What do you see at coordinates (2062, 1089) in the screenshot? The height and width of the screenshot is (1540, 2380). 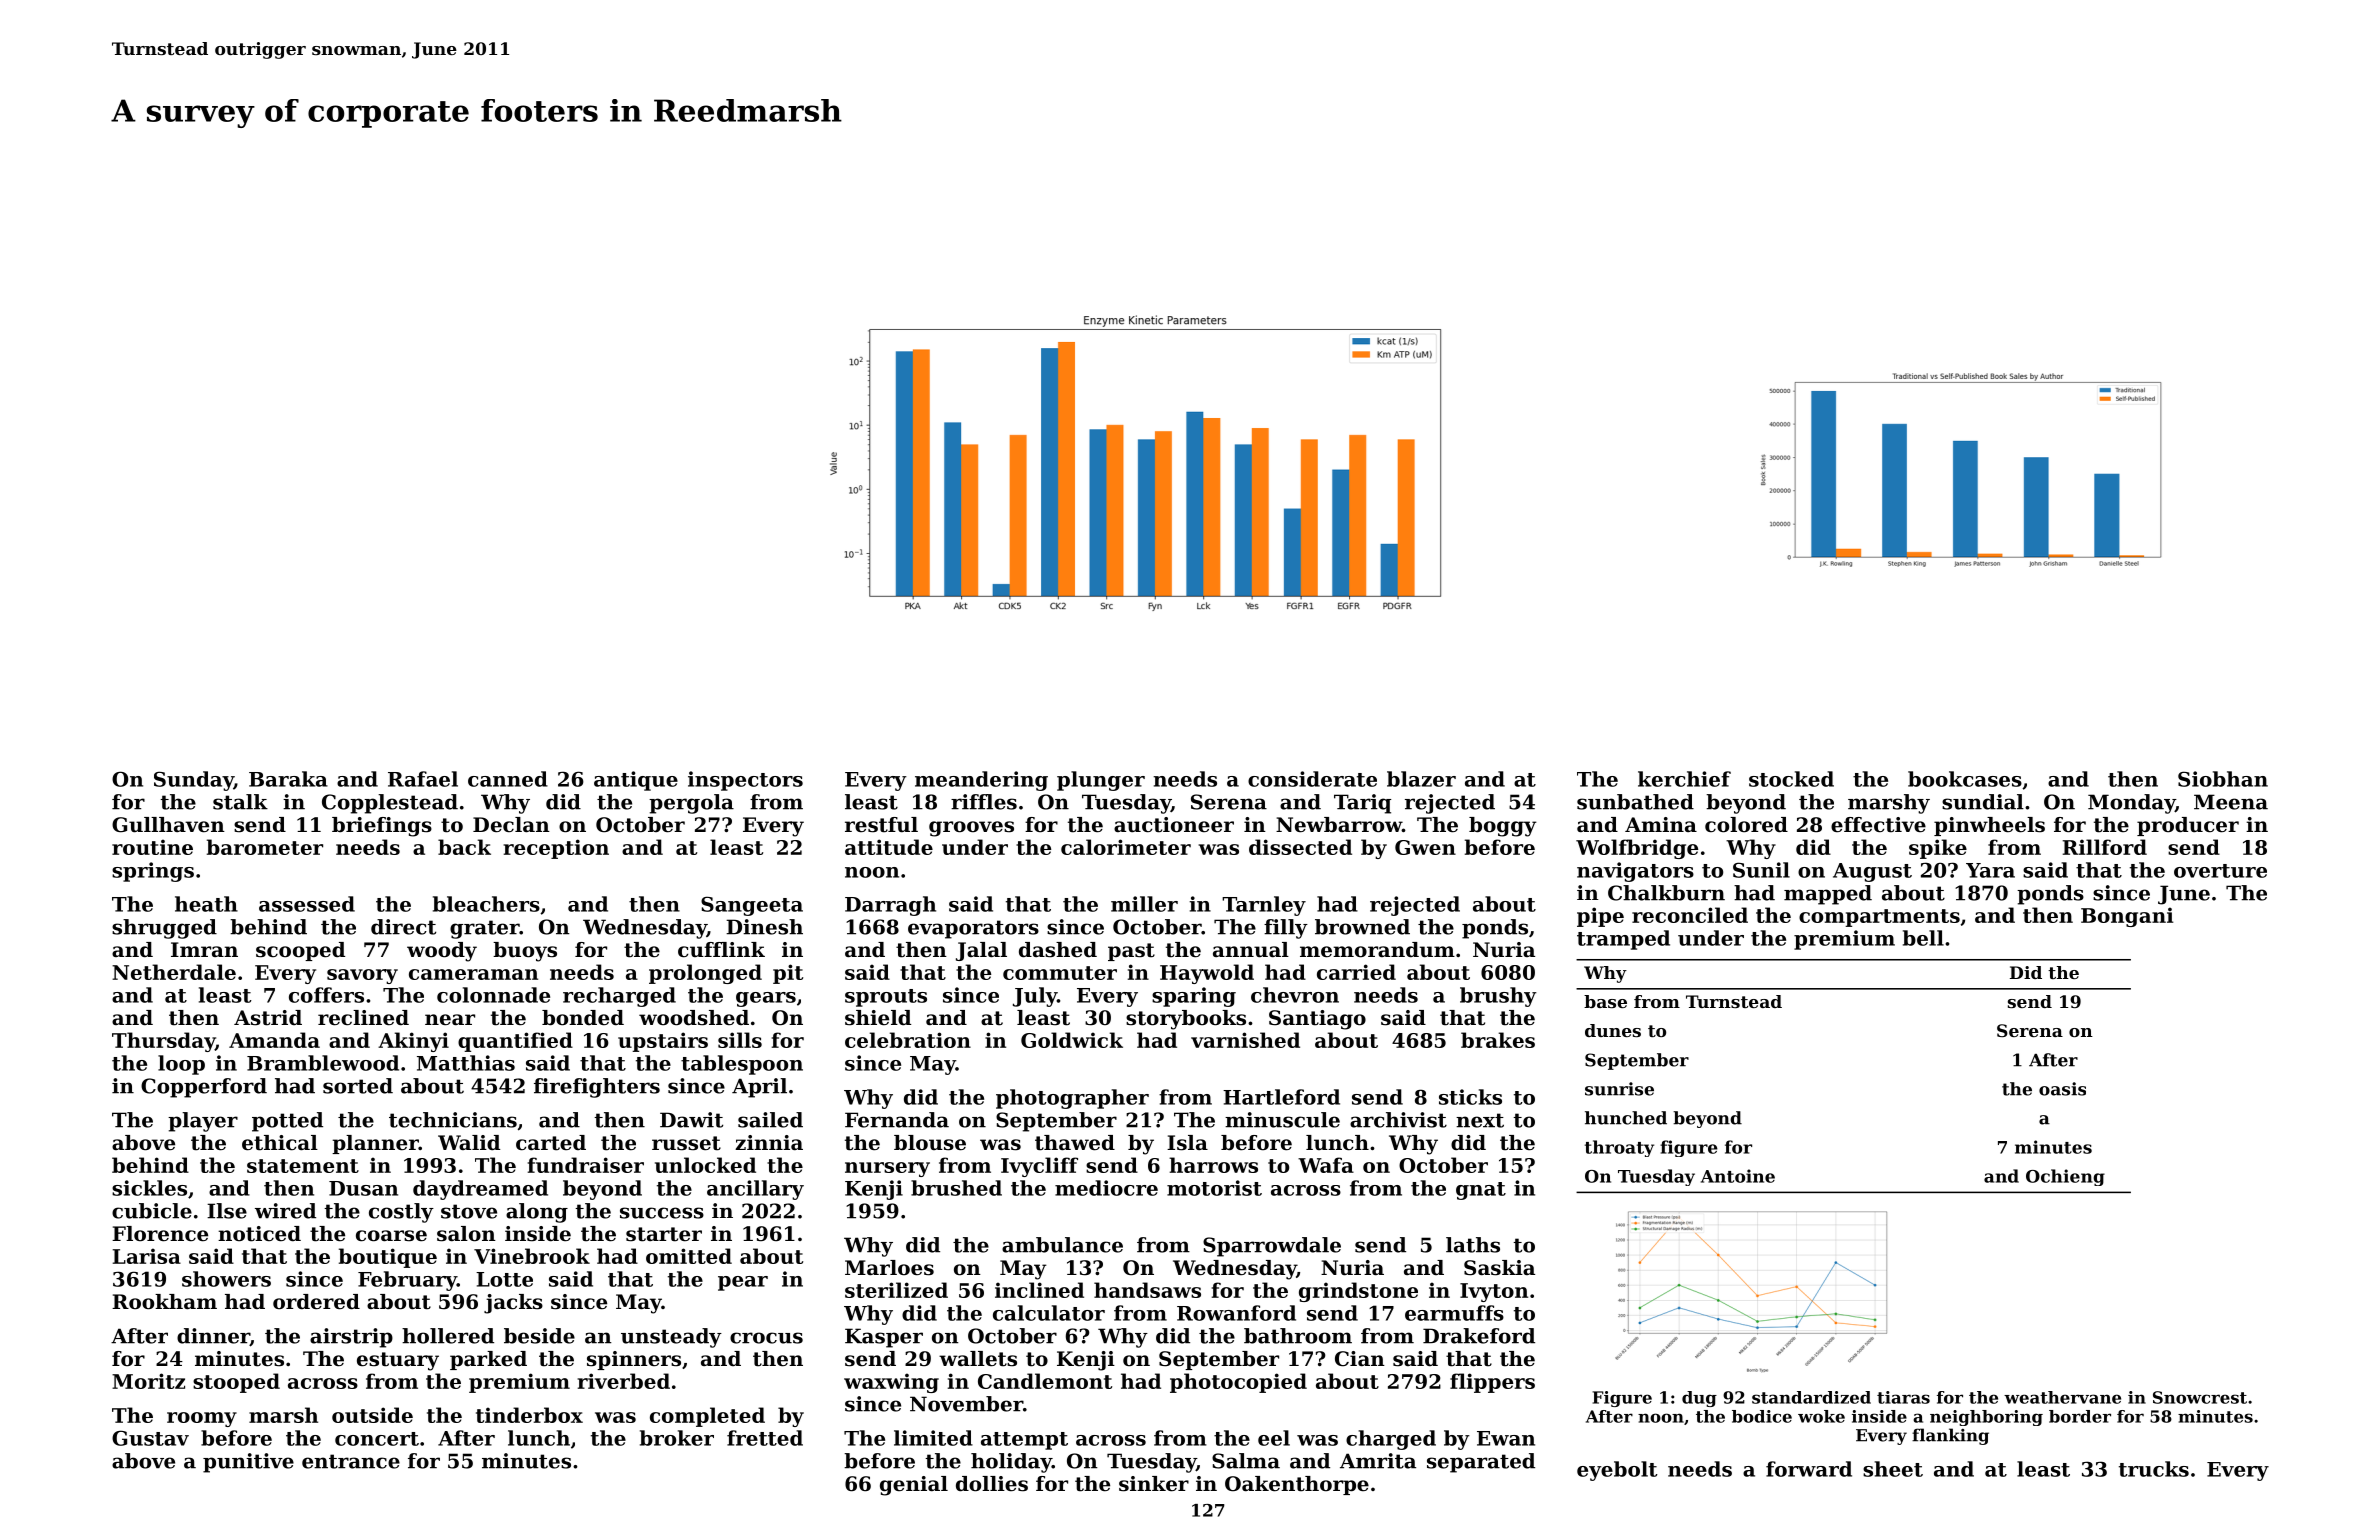 I see `oasis` at bounding box center [2062, 1089].
